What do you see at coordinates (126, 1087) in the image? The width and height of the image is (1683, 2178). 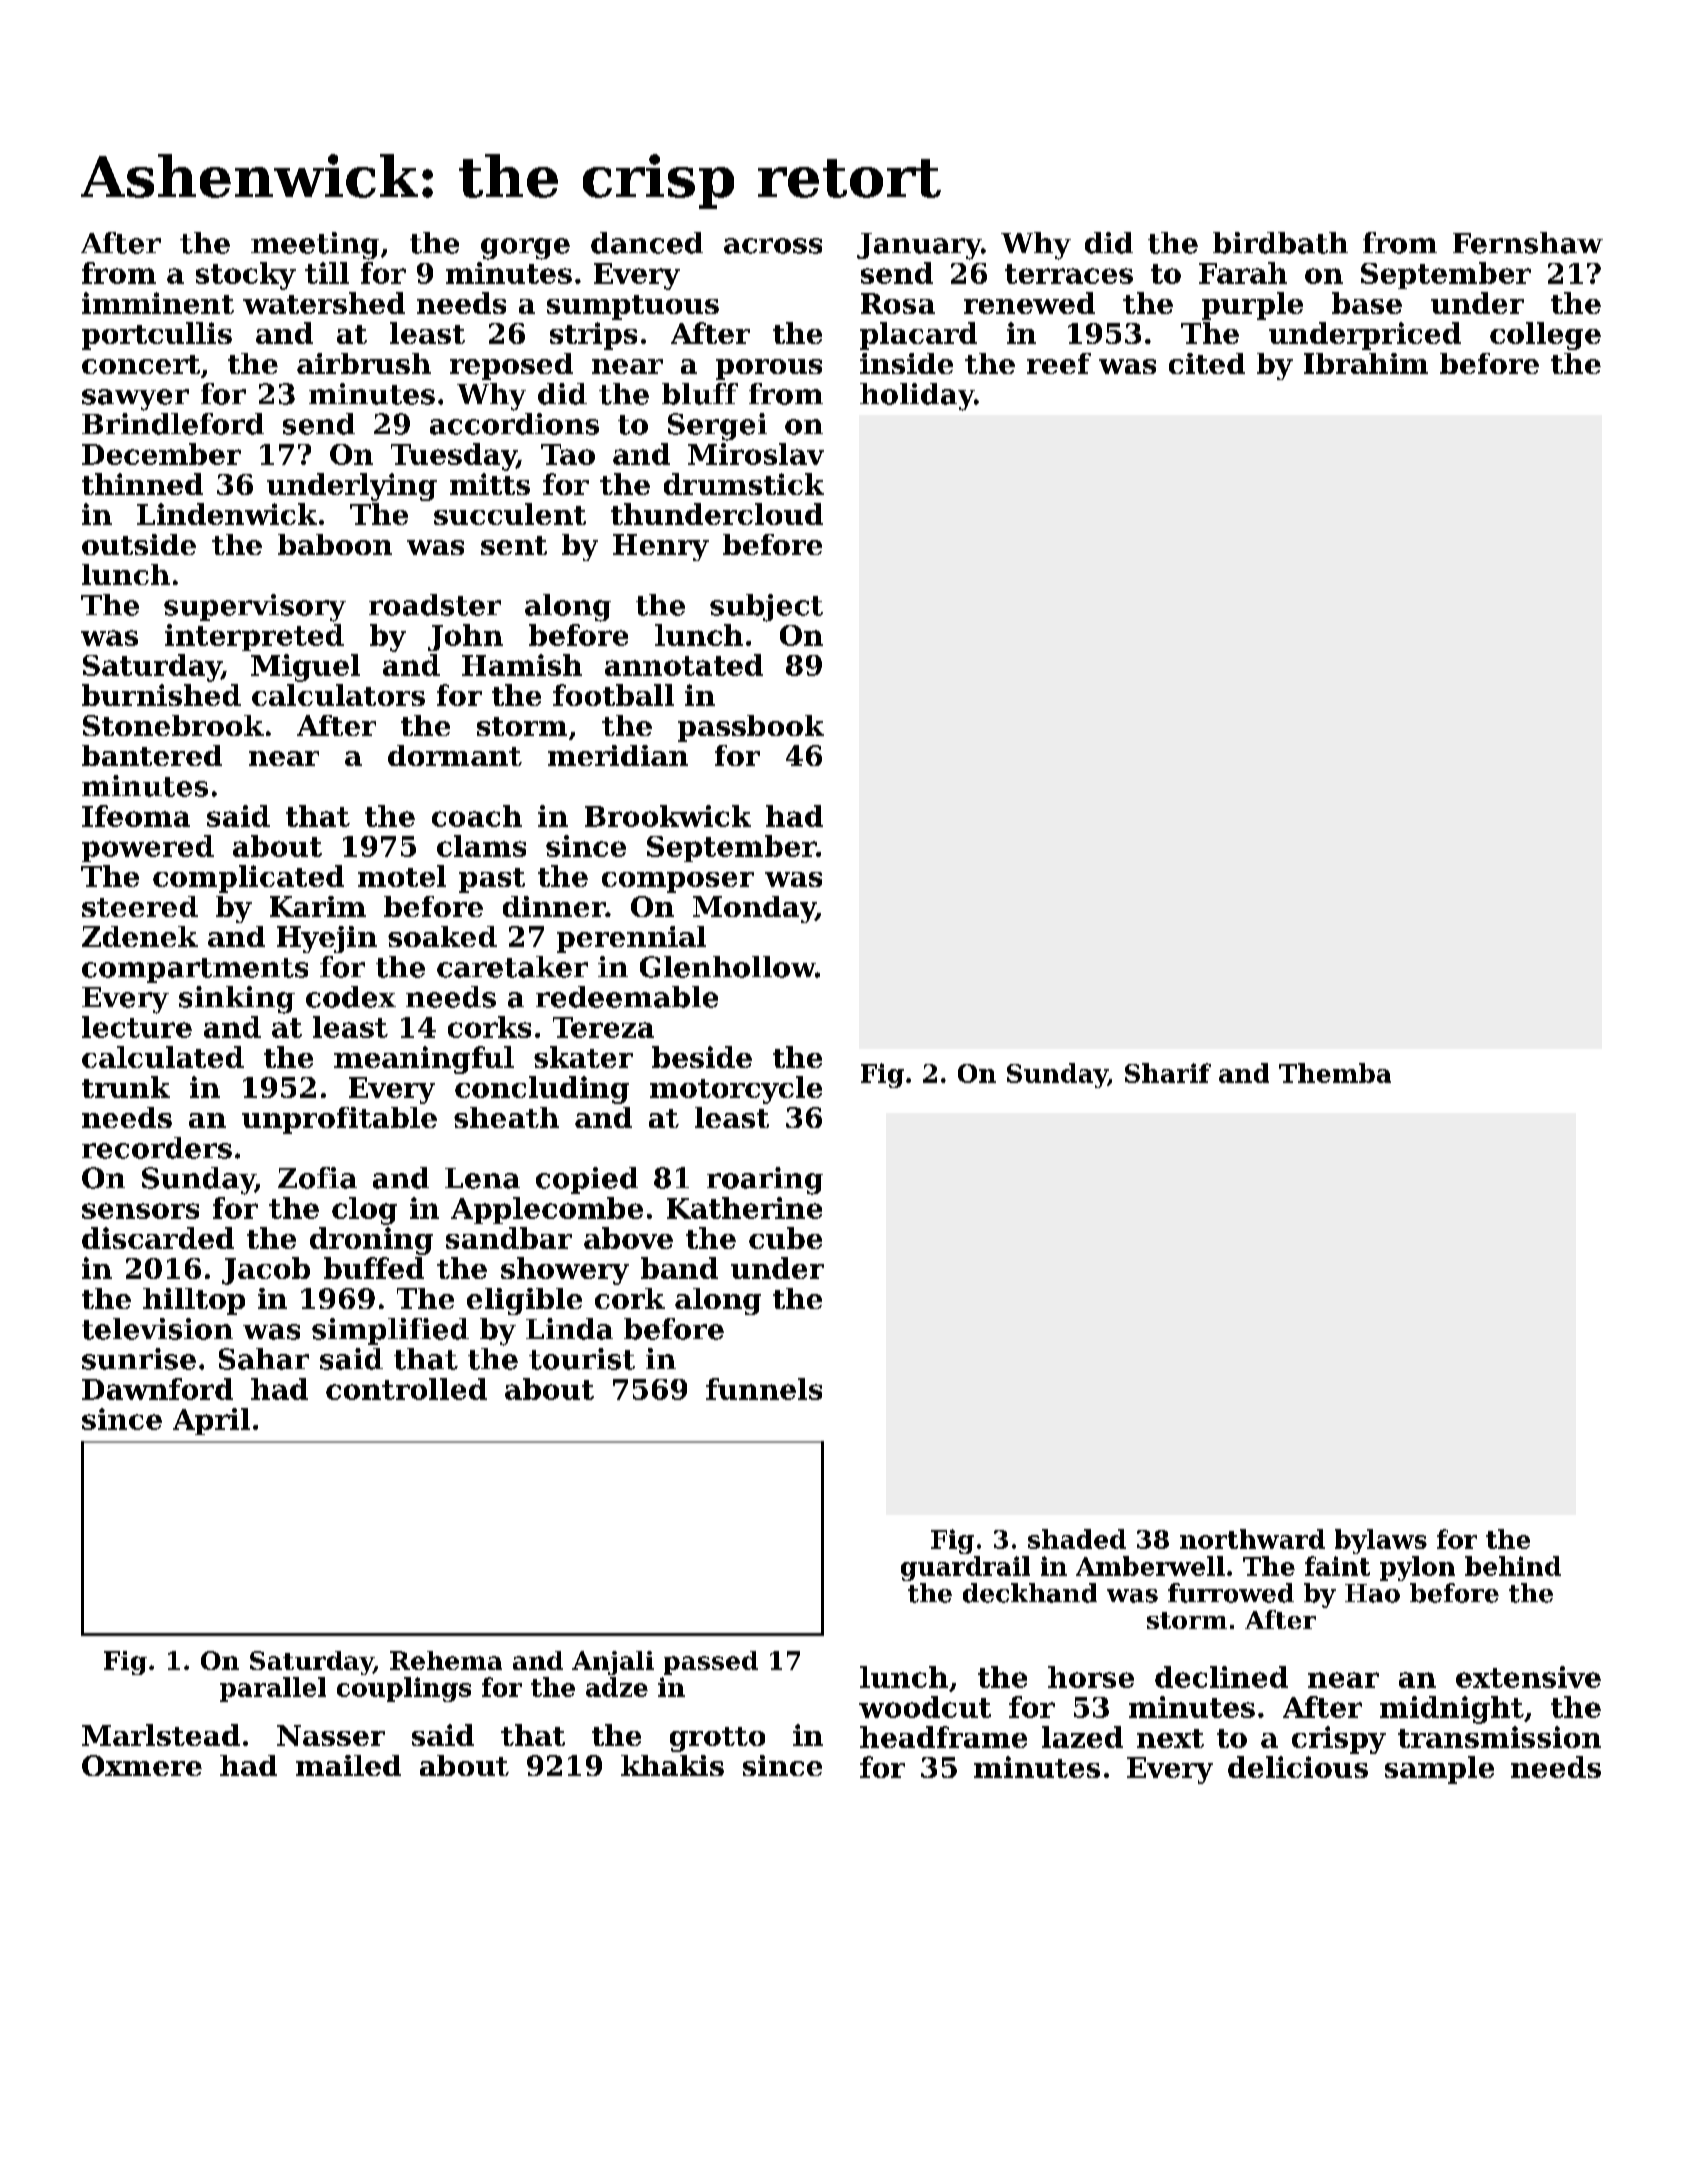 I see `trunk` at bounding box center [126, 1087].
